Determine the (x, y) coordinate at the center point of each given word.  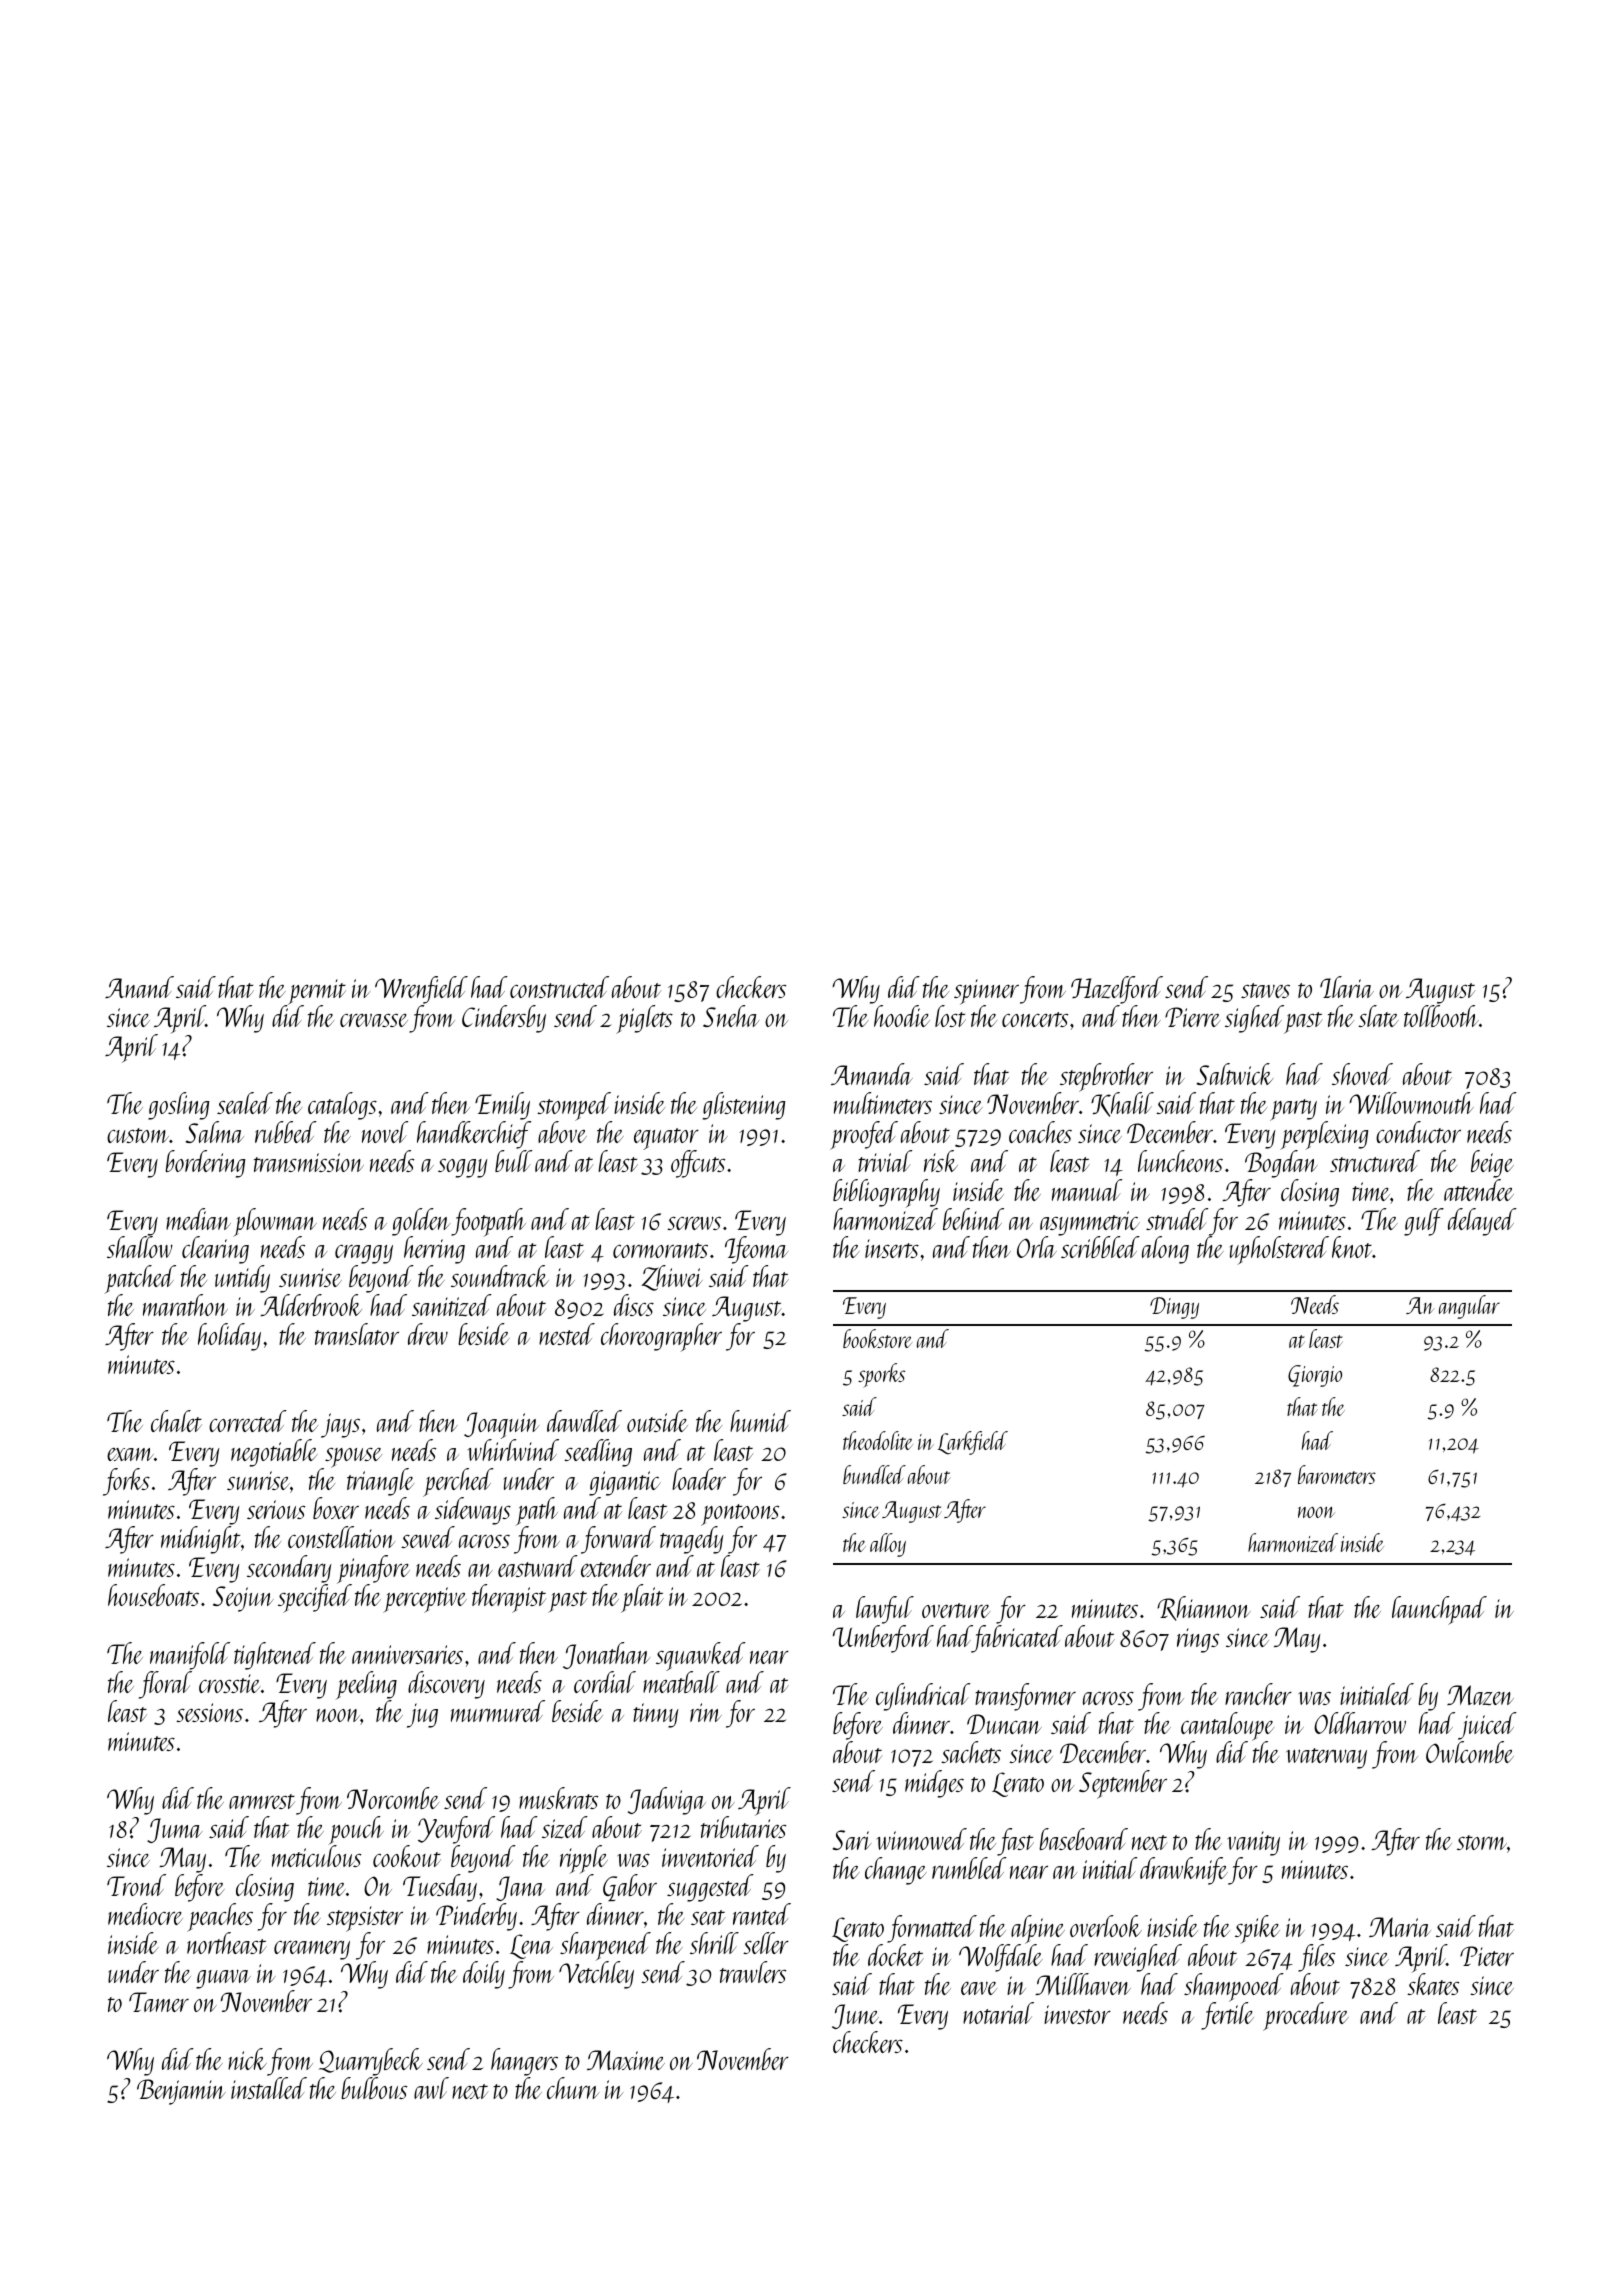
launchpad (1439, 1610)
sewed (428, 1537)
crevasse (374, 1020)
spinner (986, 992)
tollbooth (1441, 1016)
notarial (998, 2013)
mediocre (145, 1914)
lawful (885, 1610)
